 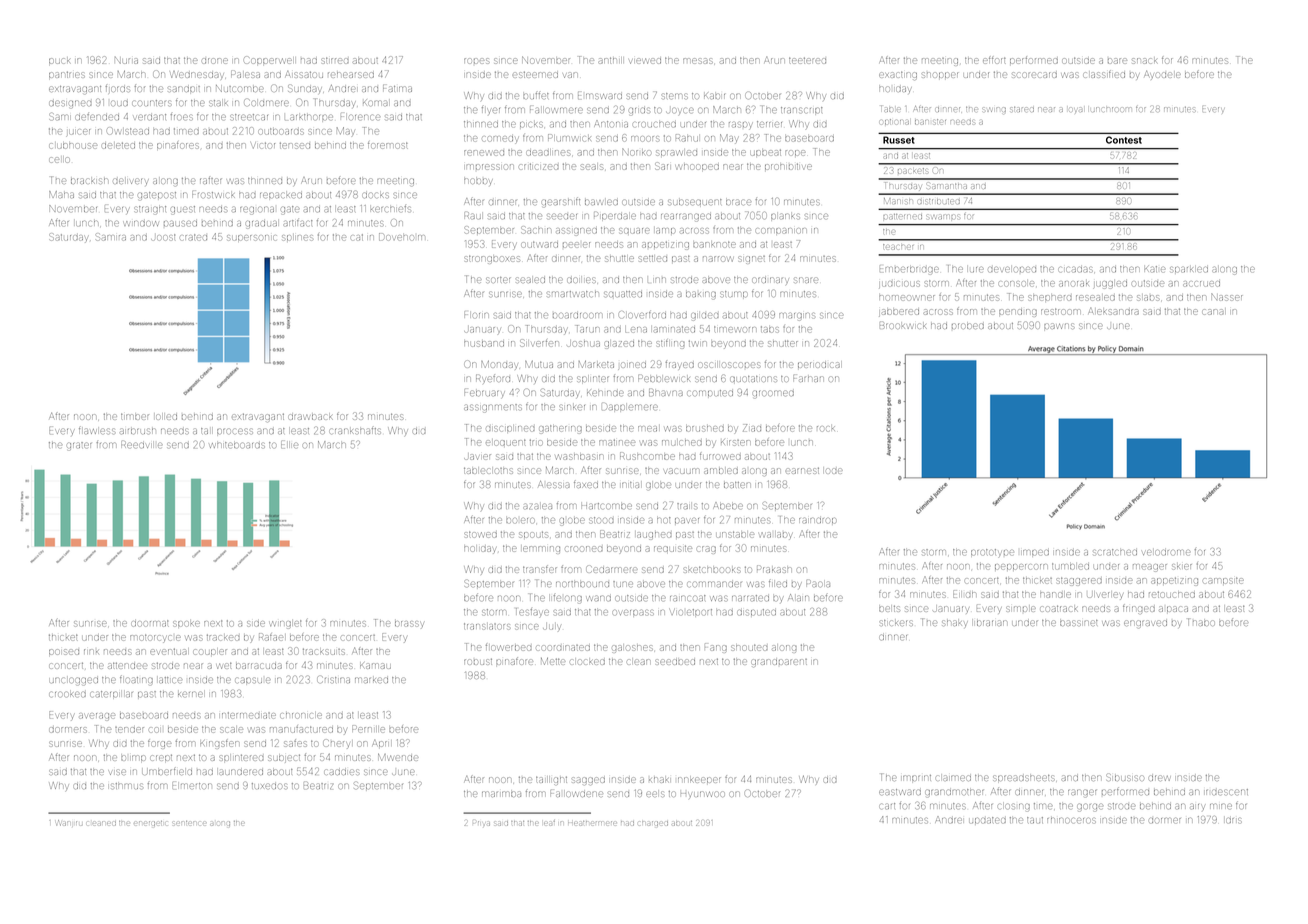 I want to click on spoke, so click(x=186, y=624).
